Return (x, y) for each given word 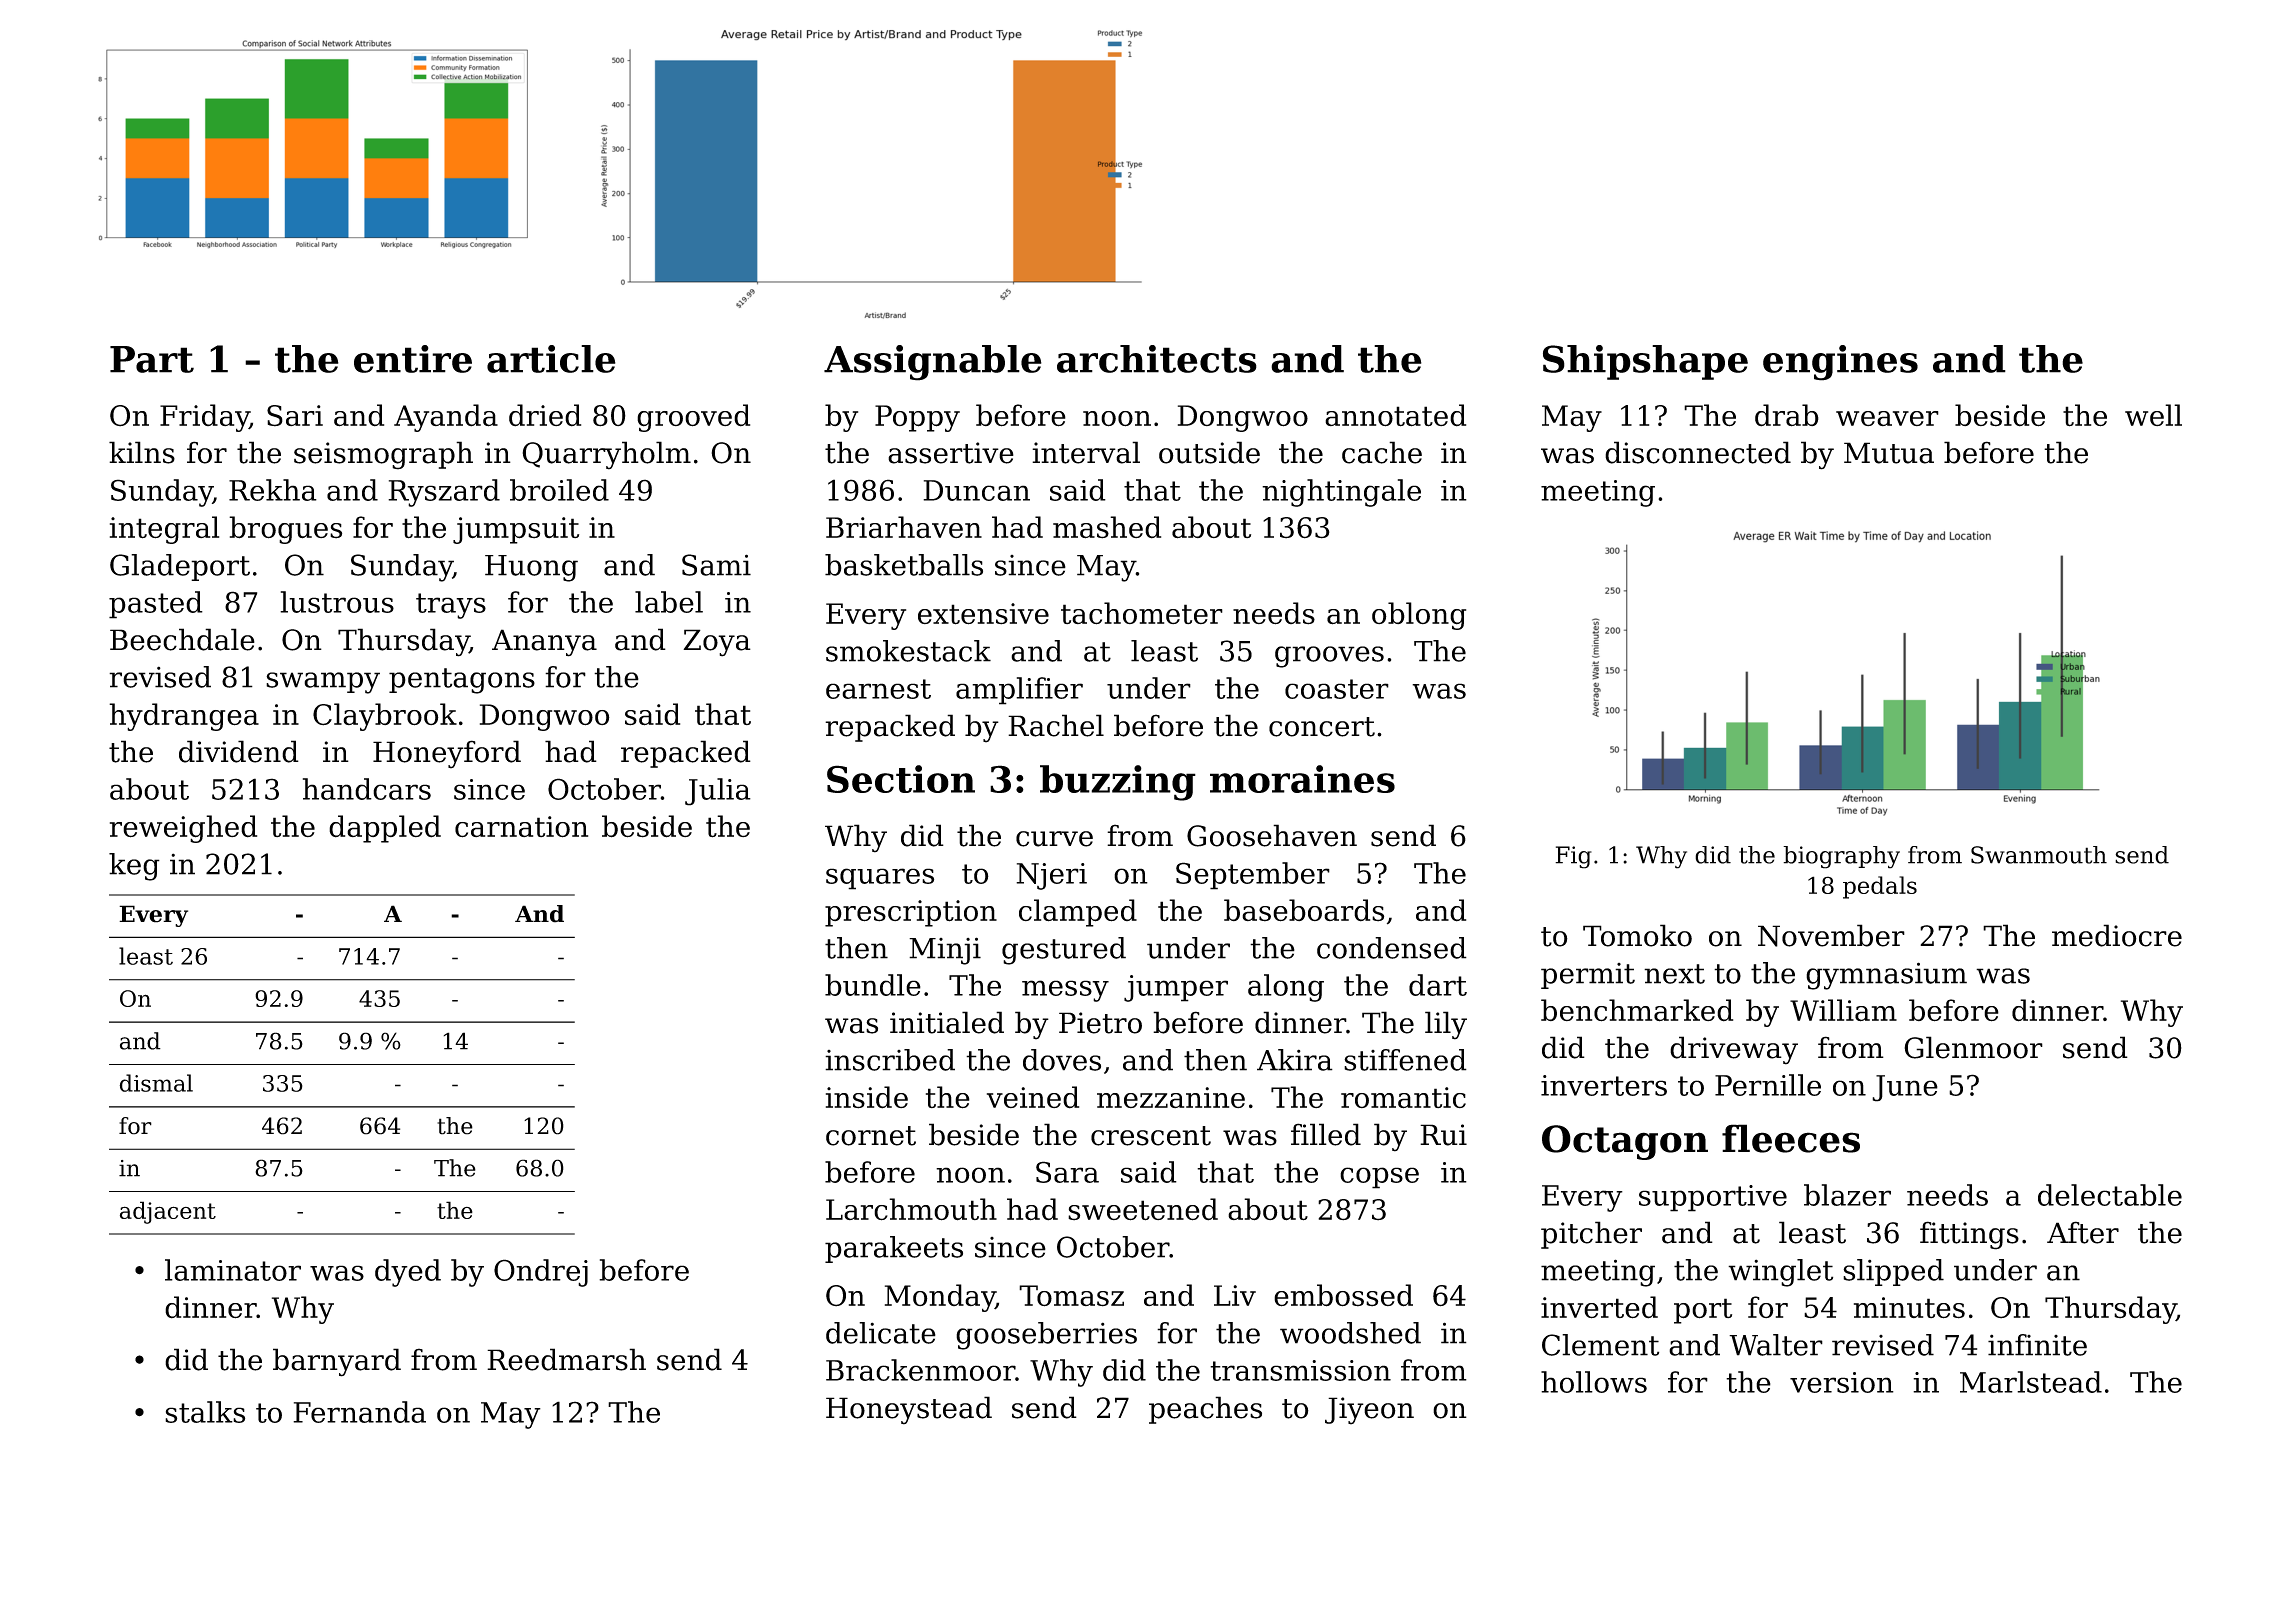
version (1842, 1382)
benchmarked (1637, 1010)
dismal (156, 1083)
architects (1157, 359)
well (2153, 415)
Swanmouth (2039, 855)
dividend (239, 751)
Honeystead (909, 1410)
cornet (871, 1136)
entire (413, 359)
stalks (205, 1412)
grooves (1329, 657)
